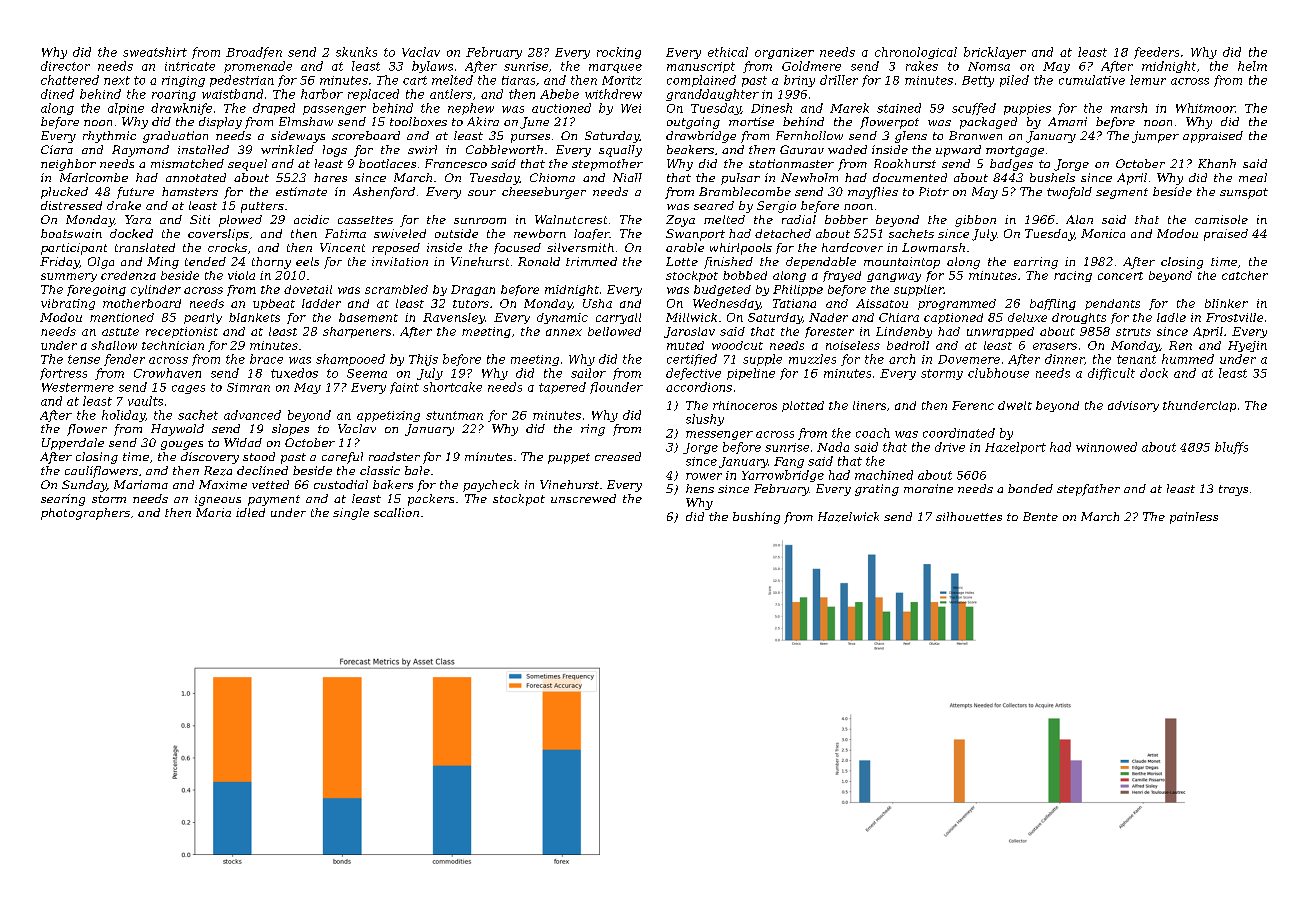  What do you see at coordinates (517, 248) in the screenshot?
I see `focused` at bounding box center [517, 248].
